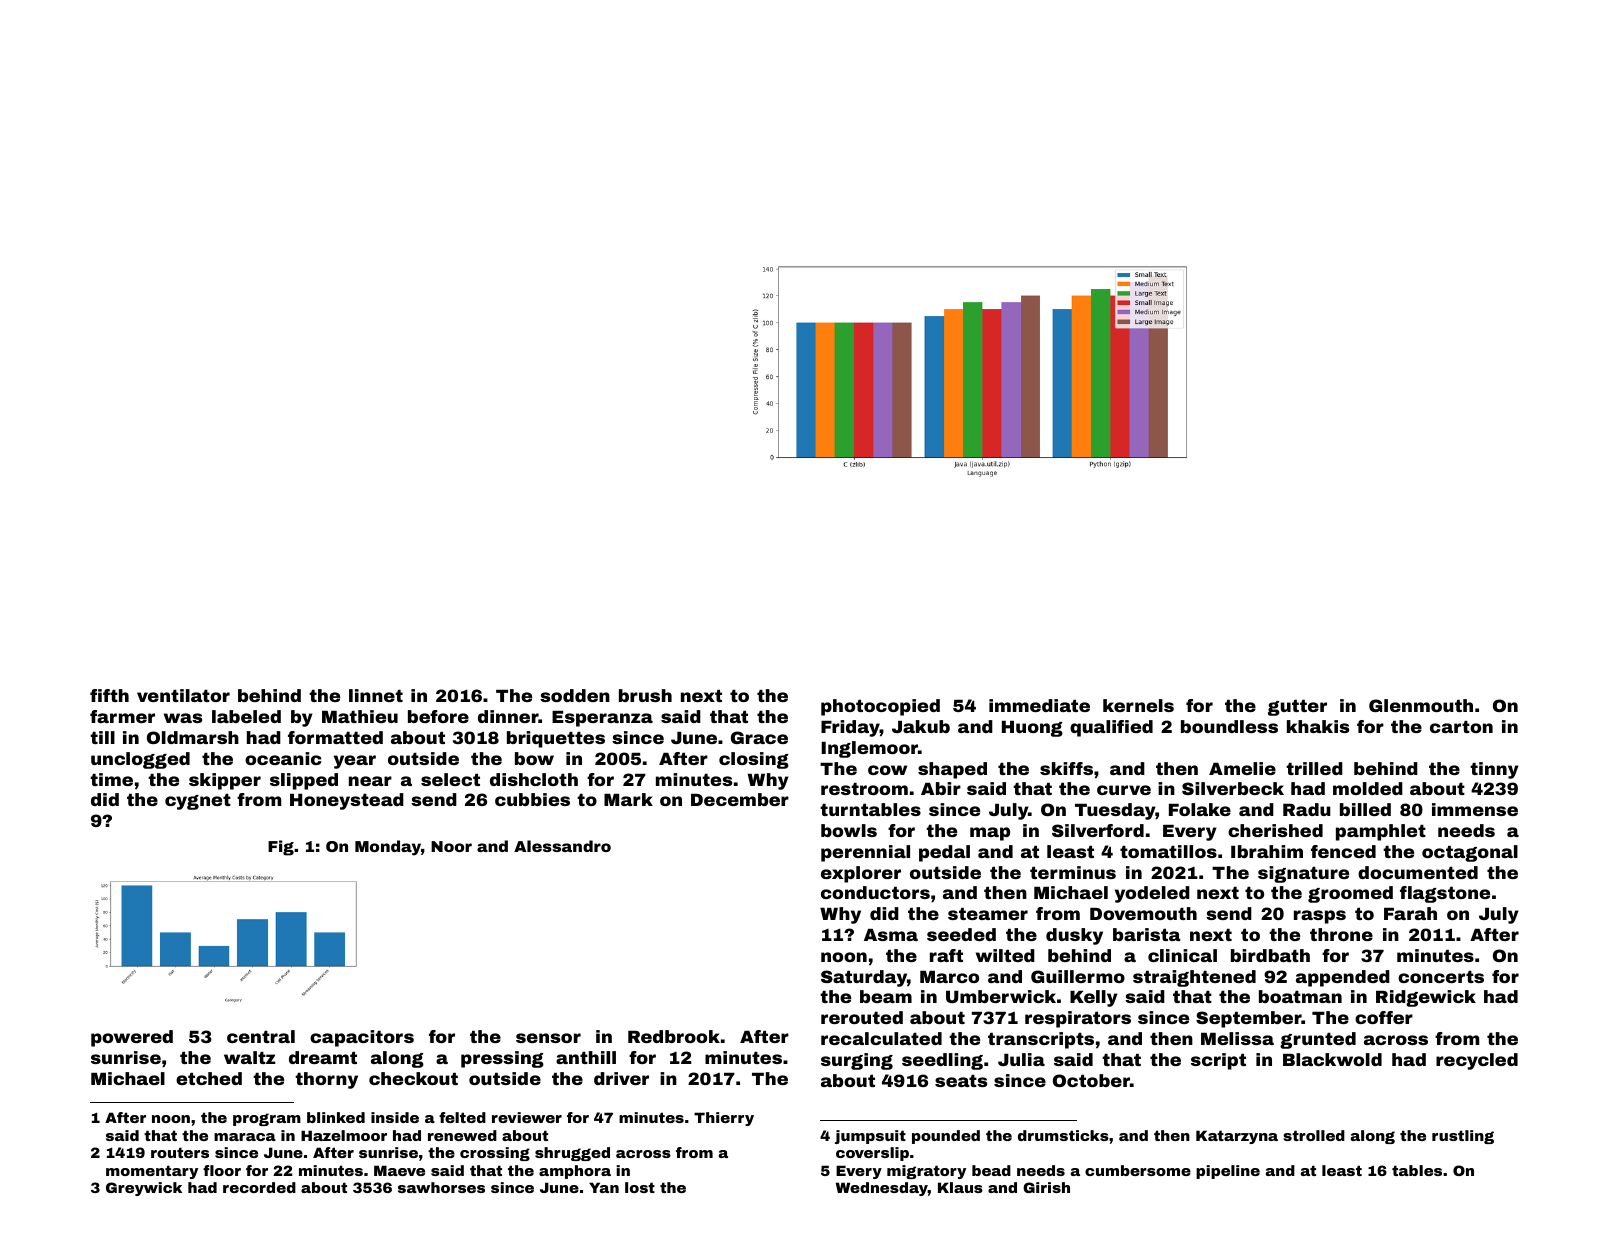 This document has height=1243, width=1609. Describe the element at coordinates (1297, 708) in the document. I see `gutter` at that location.
